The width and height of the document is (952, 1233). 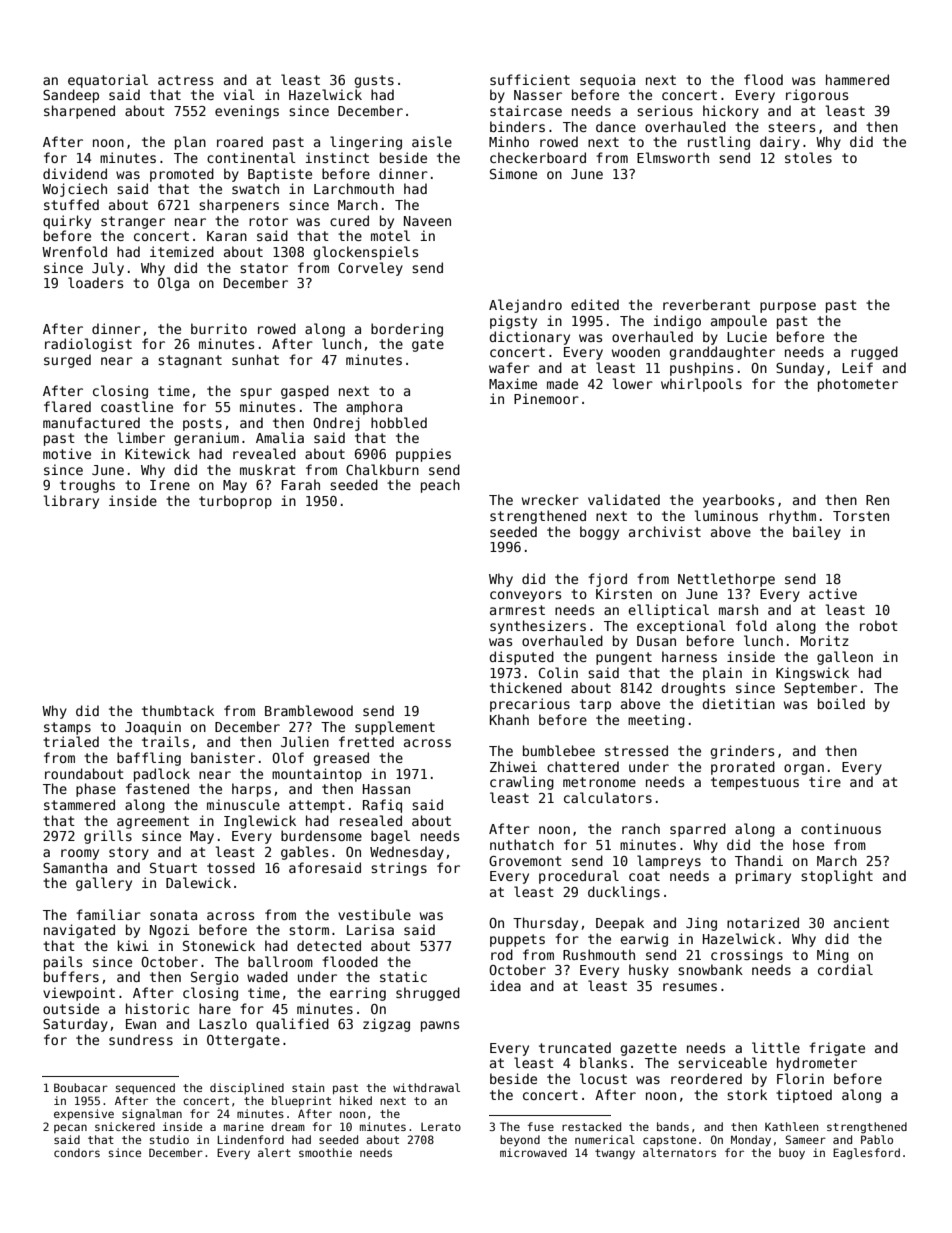 What do you see at coordinates (169, 1139) in the document?
I see `studio` at bounding box center [169, 1139].
